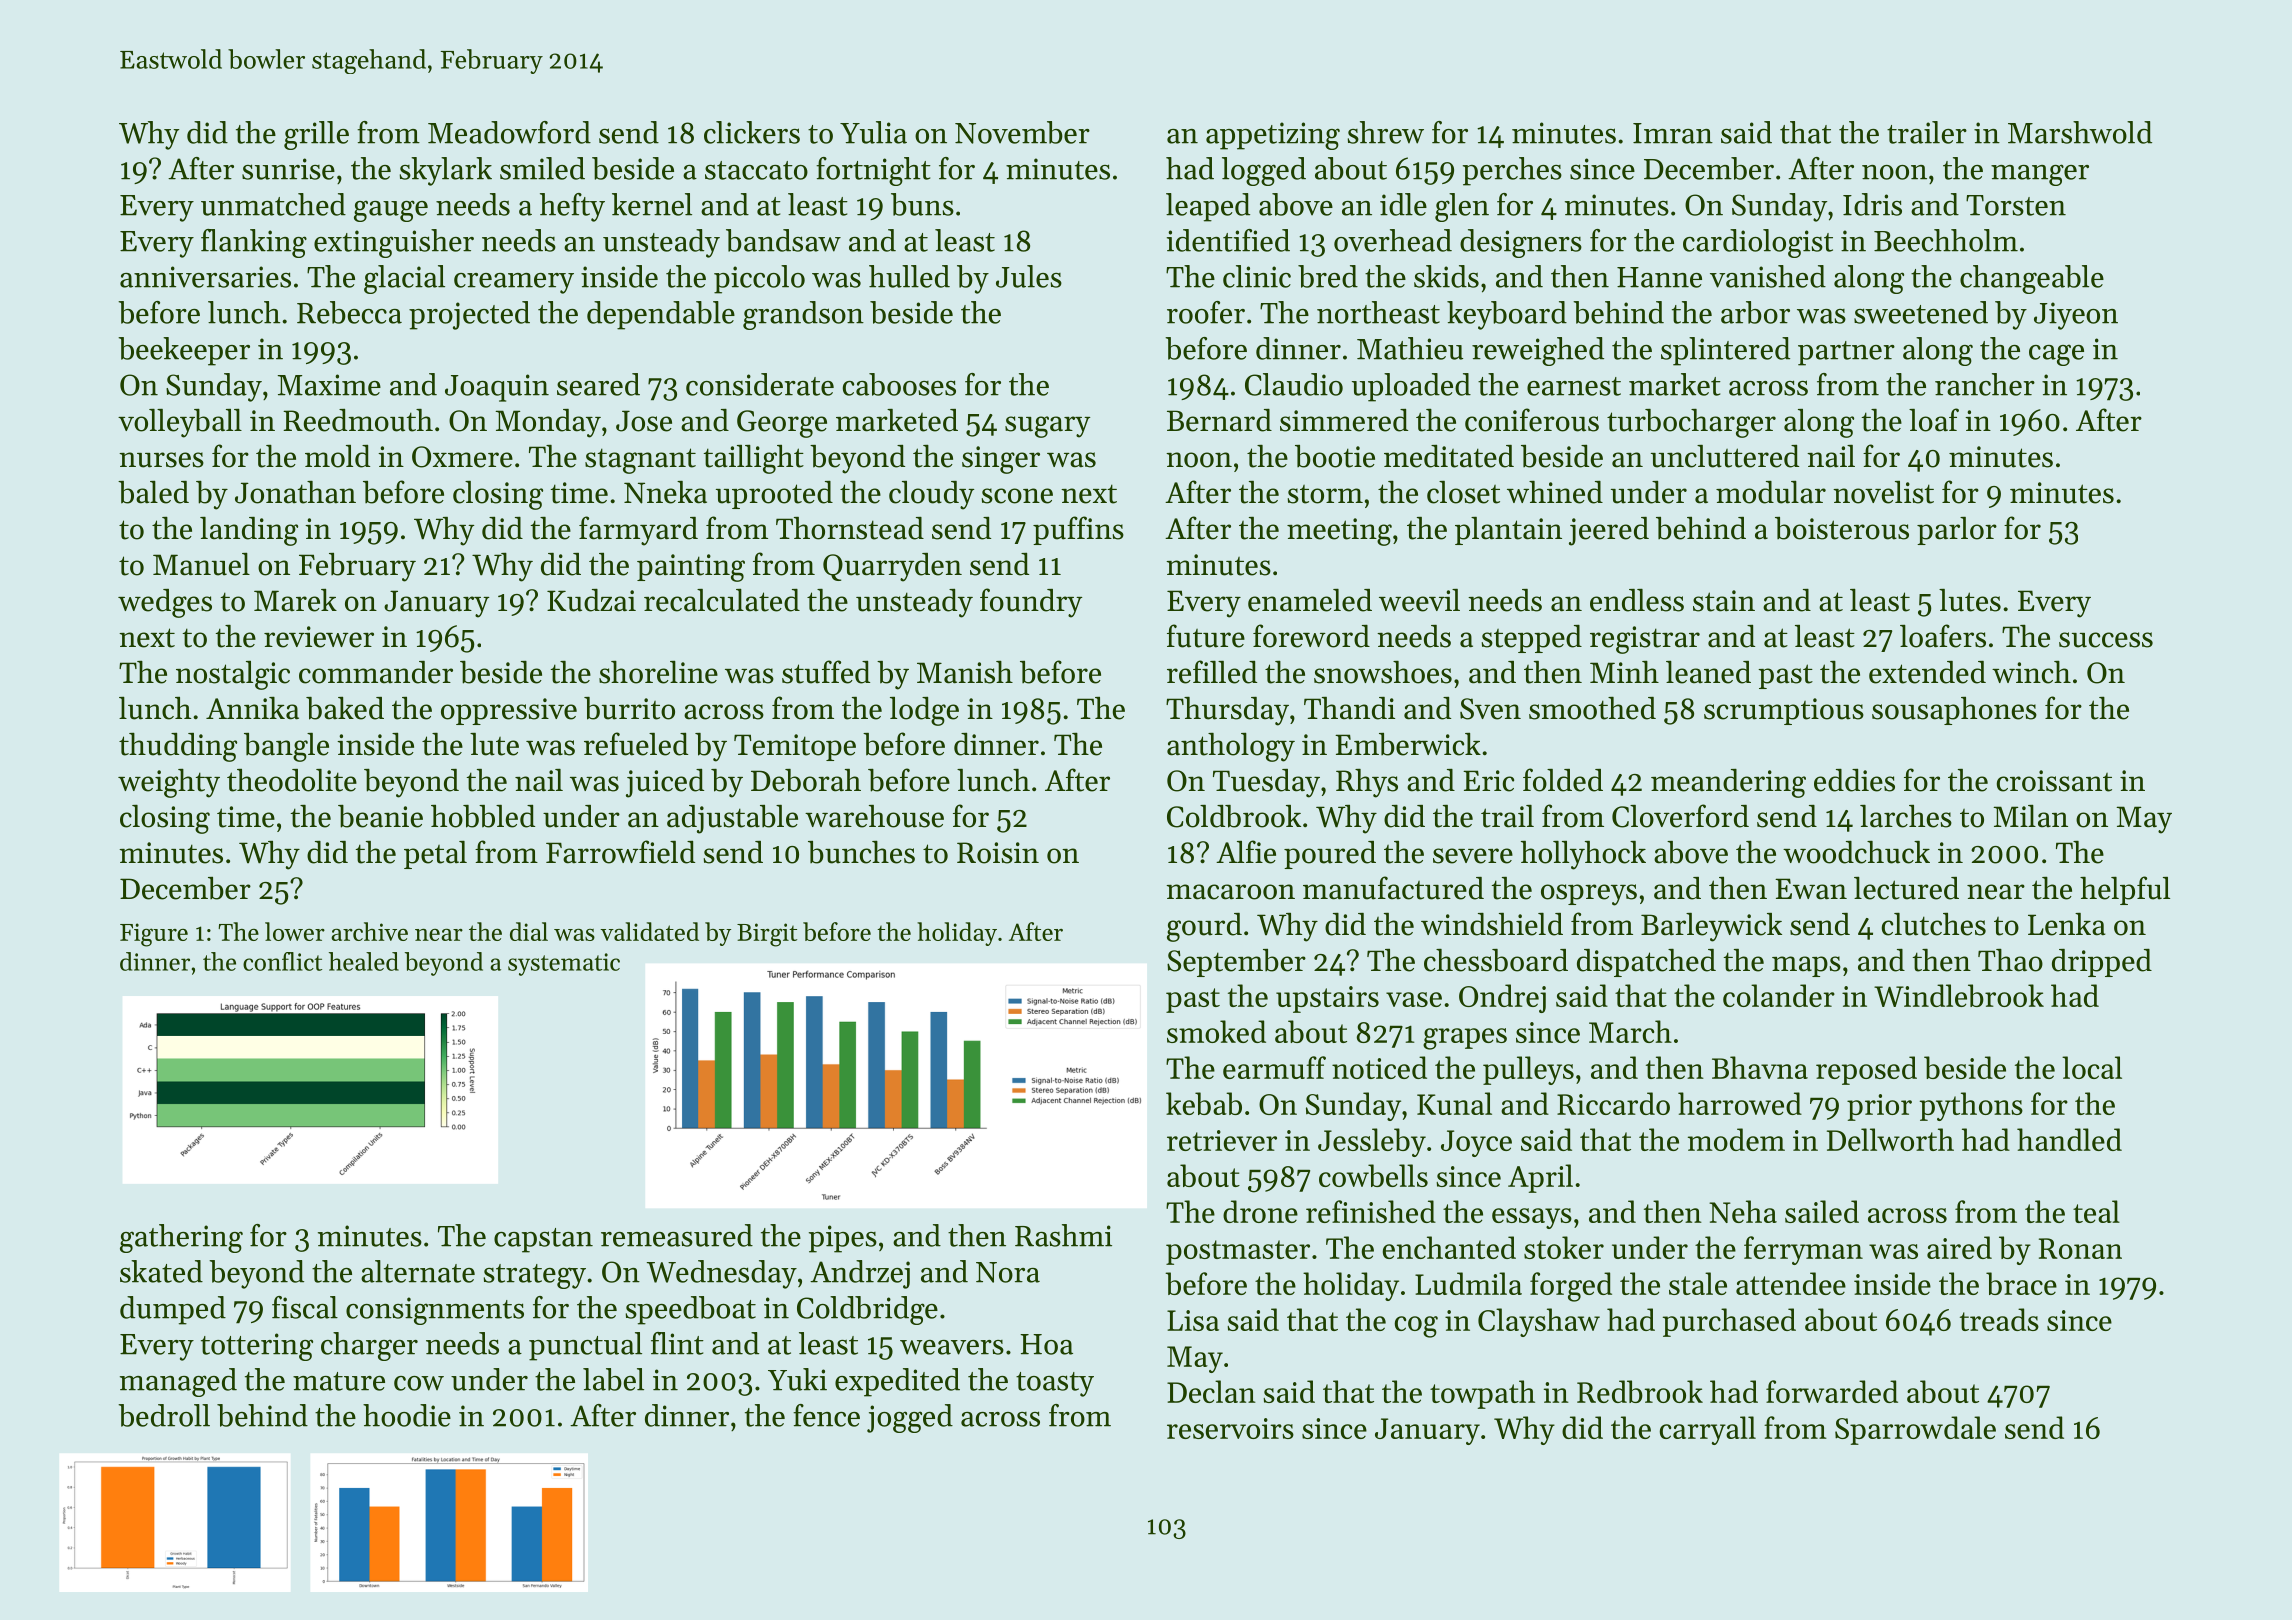 This screenshot has height=1620, width=2292. I want to click on uncluttered, so click(1725, 456).
